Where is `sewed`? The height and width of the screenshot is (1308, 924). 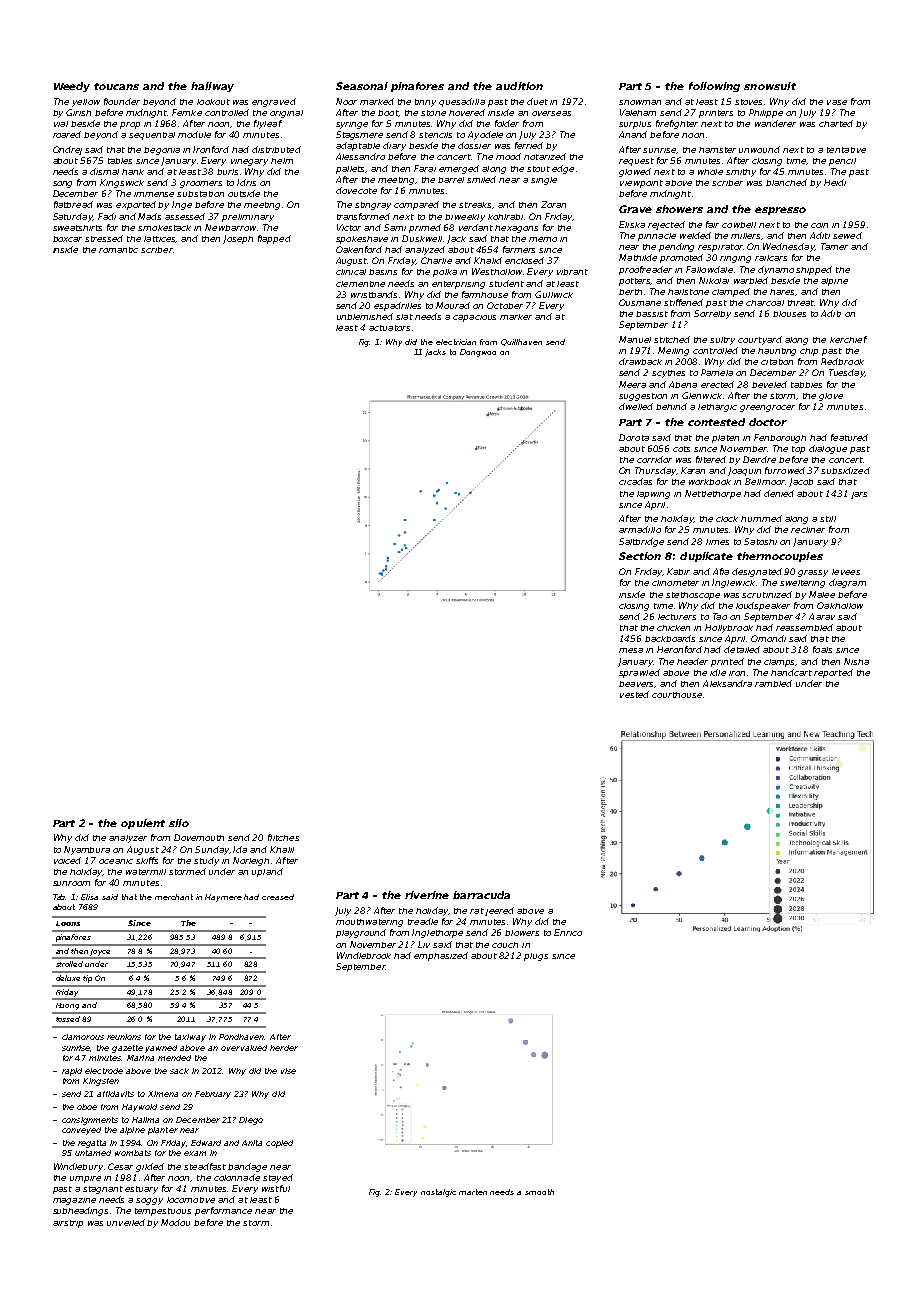 sewed is located at coordinates (847, 235).
